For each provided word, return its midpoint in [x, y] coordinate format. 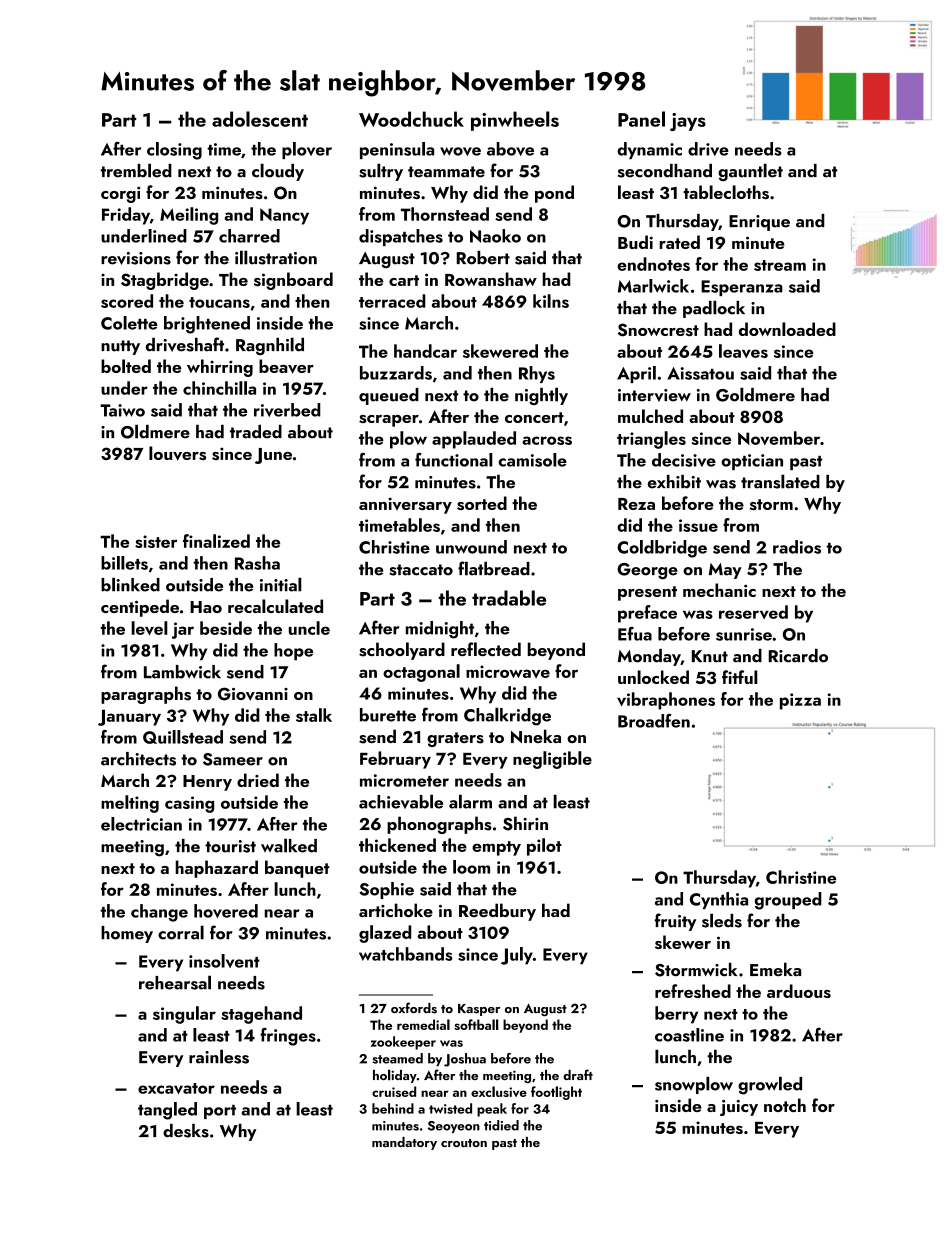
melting [130, 804]
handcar [425, 351]
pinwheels [515, 121]
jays [688, 122]
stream [780, 265]
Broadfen [654, 721]
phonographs [439, 825]
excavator [176, 1088]
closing [174, 151]
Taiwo [122, 410]
